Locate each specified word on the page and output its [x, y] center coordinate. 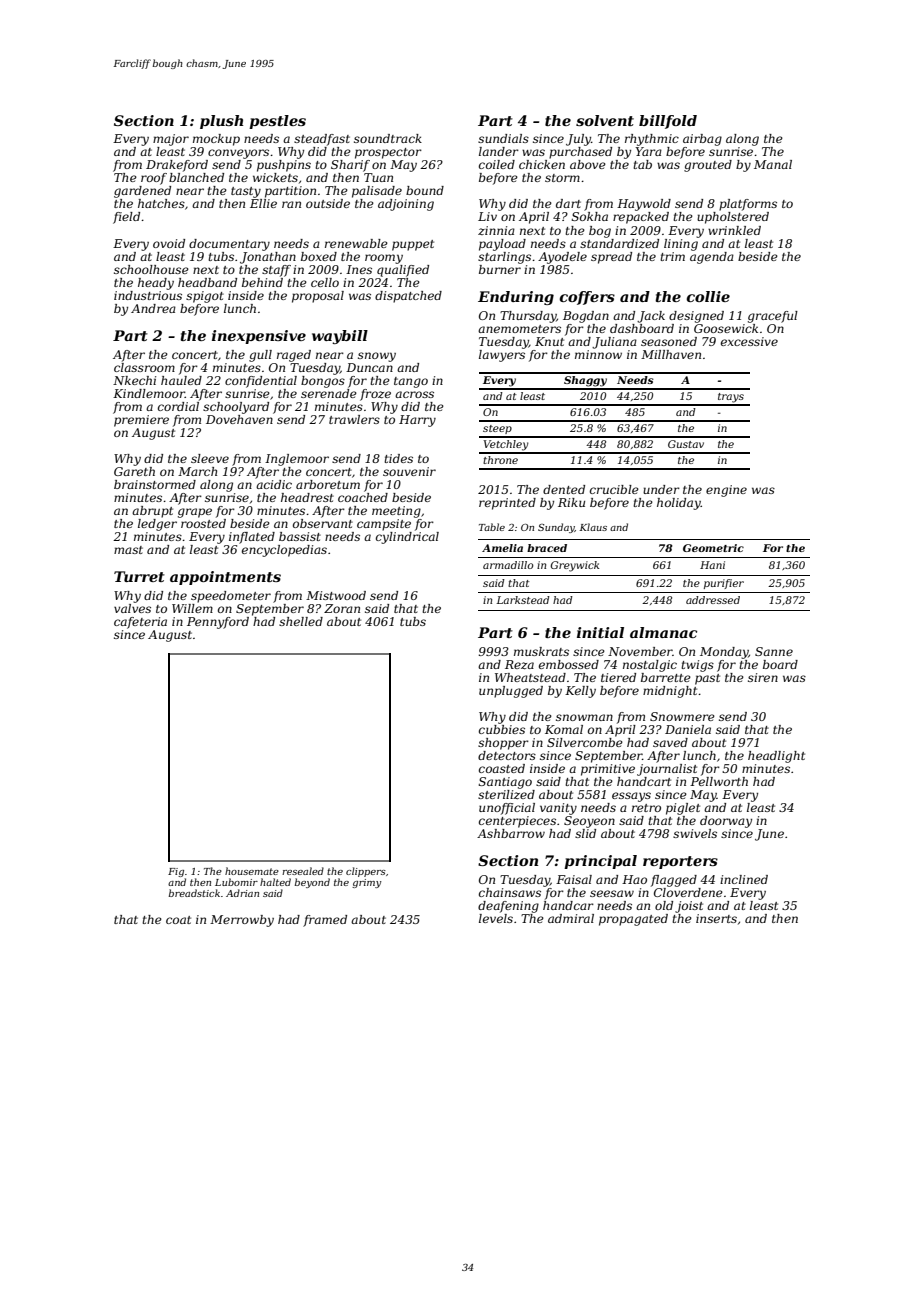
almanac [663, 632]
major [171, 140]
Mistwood [336, 595]
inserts [716, 918]
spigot [205, 297]
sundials [503, 138]
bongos [323, 382]
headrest [307, 497]
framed [325, 921]
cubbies [502, 729]
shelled [301, 621]
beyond [312, 883]
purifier [724, 584]
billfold [668, 122]
